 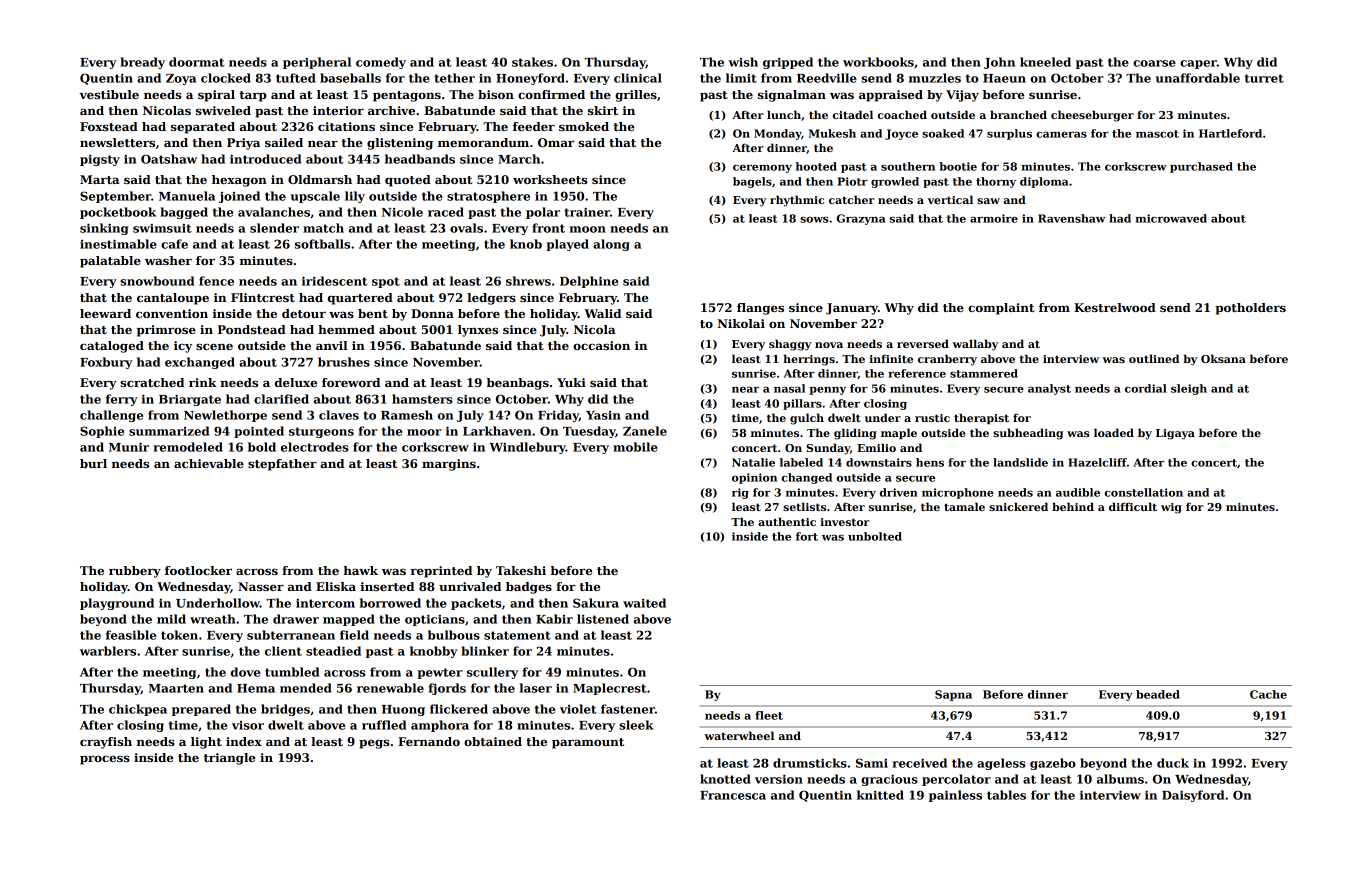 What do you see at coordinates (239, 181) in the screenshot?
I see `hexagon` at bounding box center [239, 181].
